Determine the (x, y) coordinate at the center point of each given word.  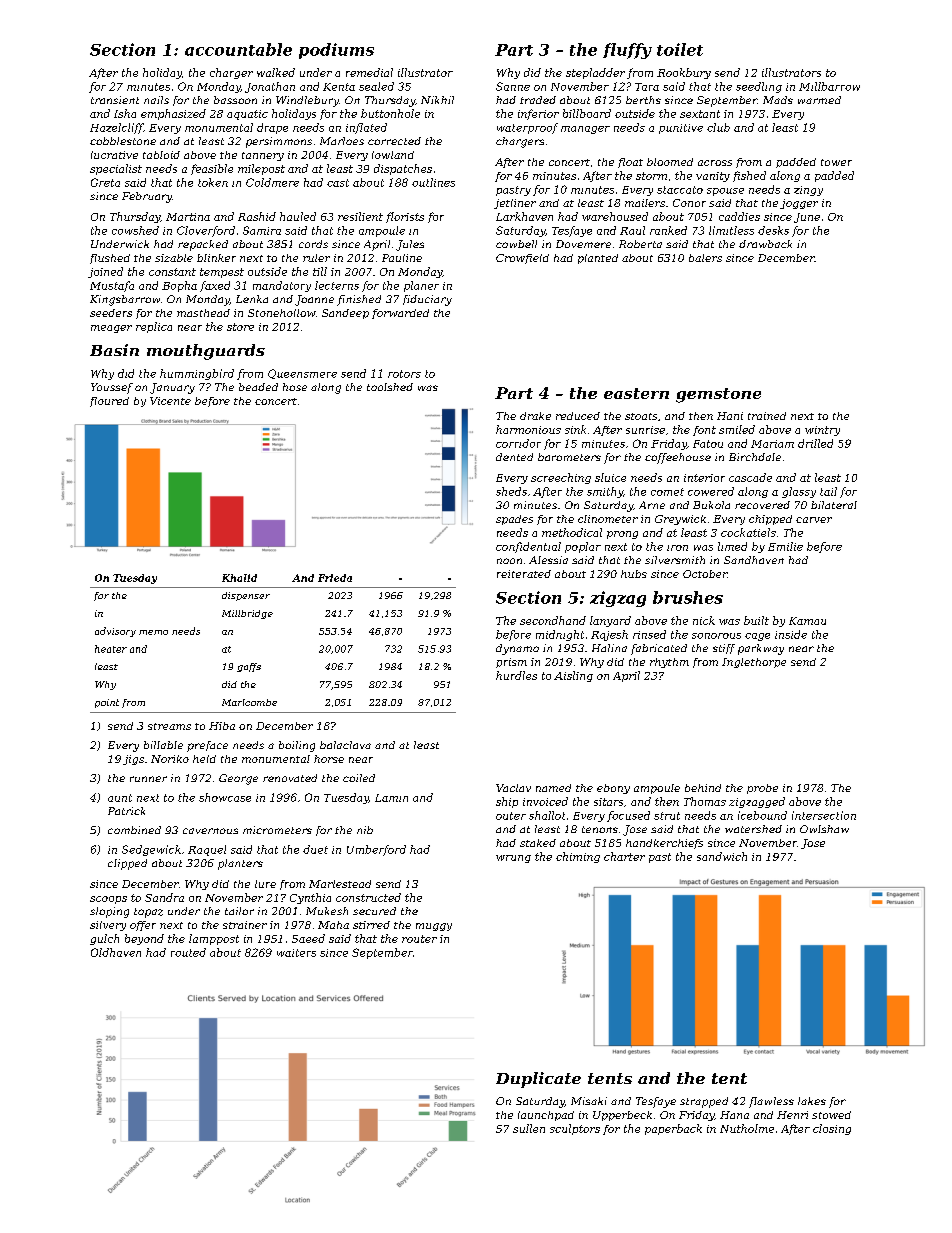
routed (188, 952)
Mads (778, 100)
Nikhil (437, 100)
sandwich (722, 856)
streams (169, 726)
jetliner (515, 204)
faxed (215, 286)
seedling (759, 87)
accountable (238, 49)
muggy (434, 927)
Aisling (573, 676)
